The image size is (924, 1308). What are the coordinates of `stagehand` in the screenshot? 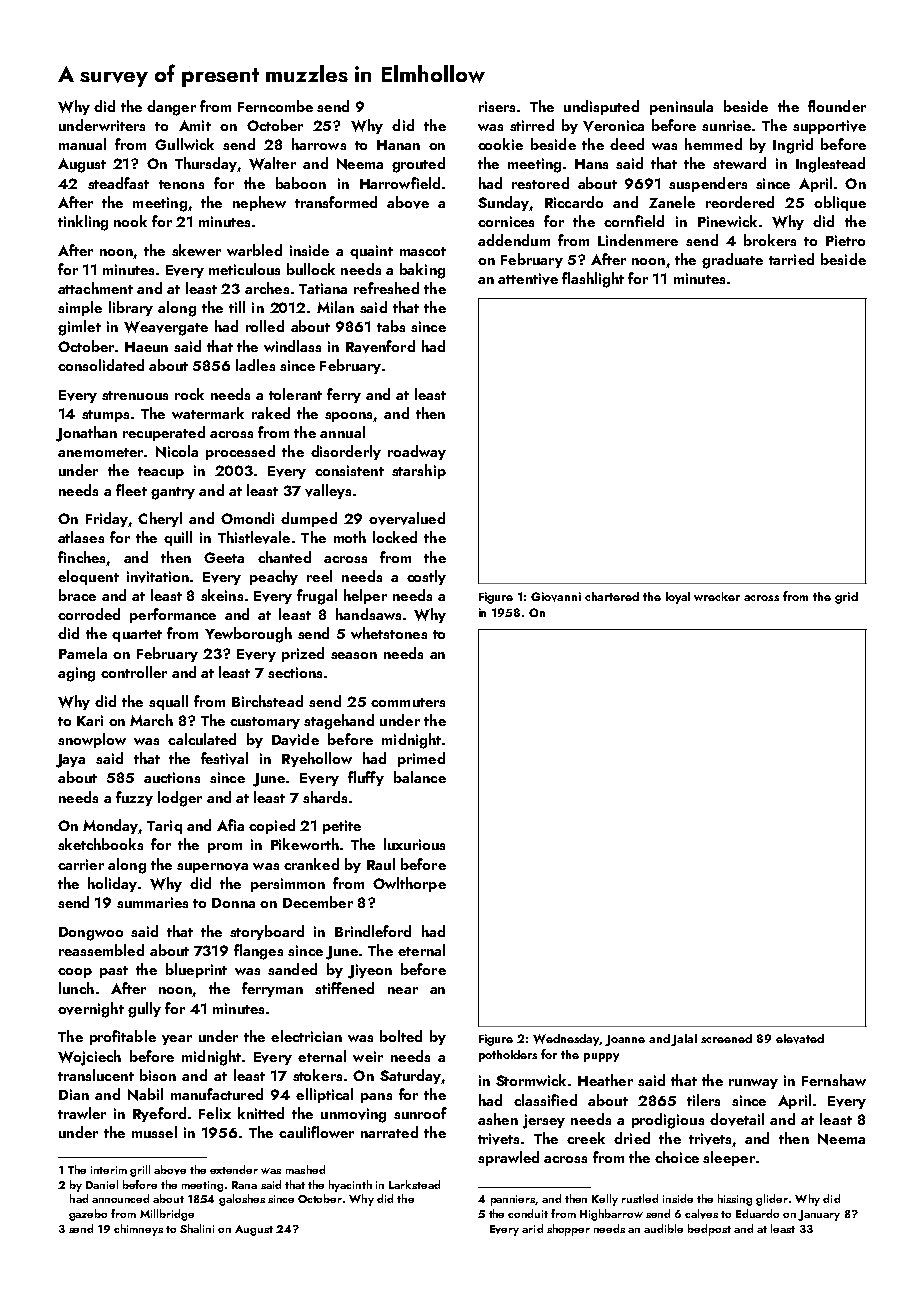 It's located at (339, 722).
